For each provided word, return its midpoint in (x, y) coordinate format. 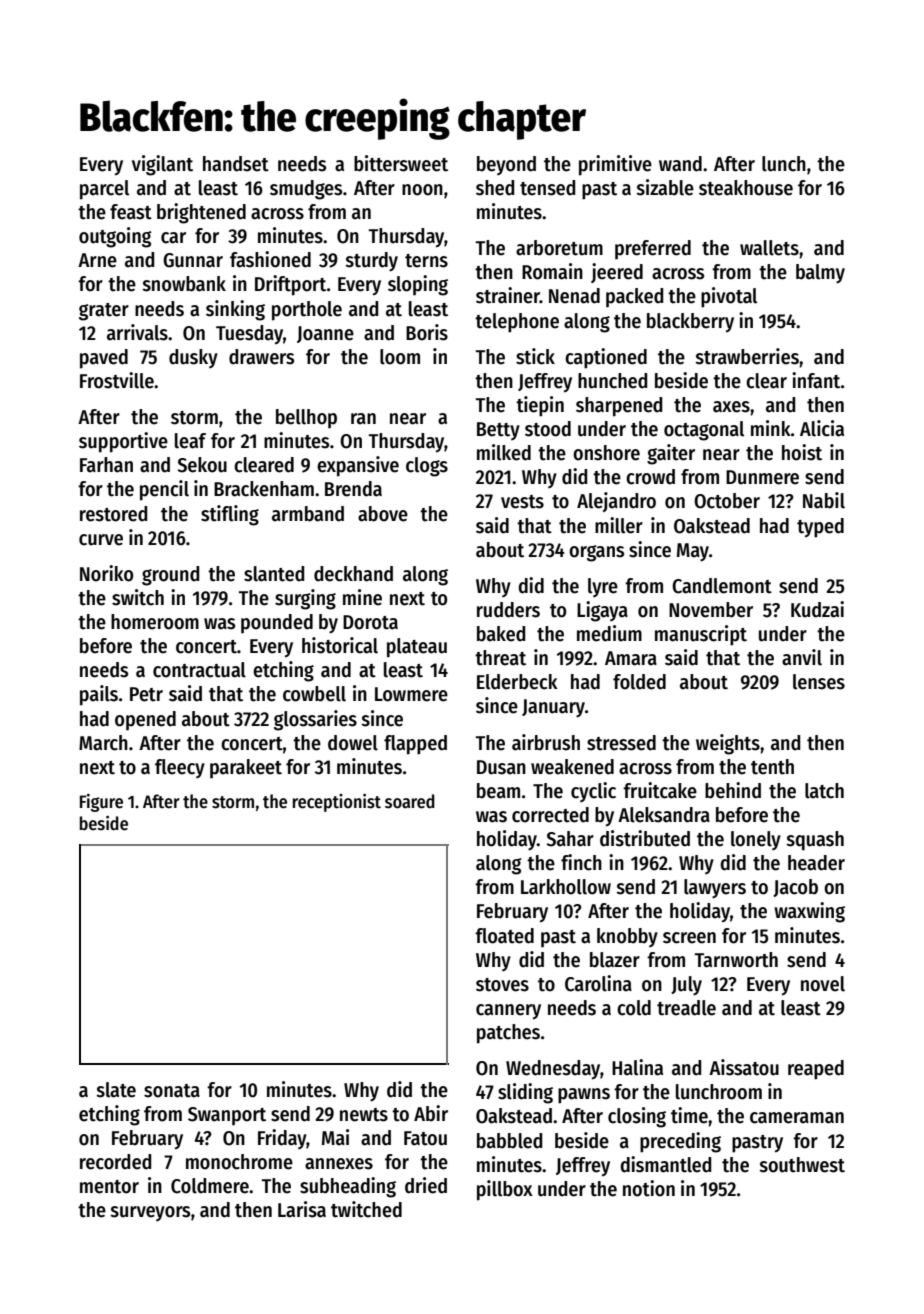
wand (680, 164)
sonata (172, 1091)
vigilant (162, 165)
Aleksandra (664, 815)
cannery (508, 1012)
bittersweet (401, 163)
